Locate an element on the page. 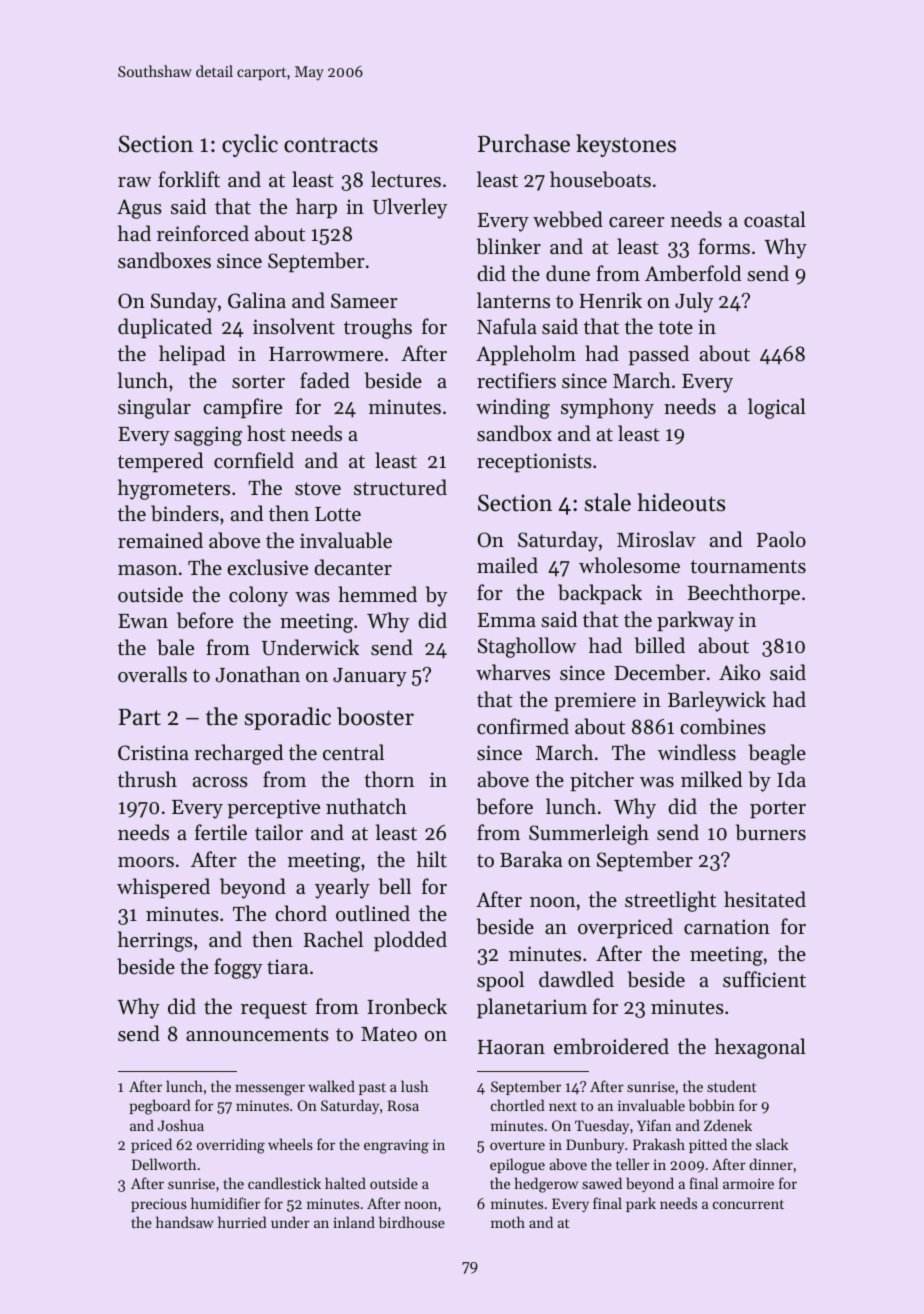 Image resolution: width=924 pixels, height=1314 pixels. precious is located at coordinates (159, 1205).
